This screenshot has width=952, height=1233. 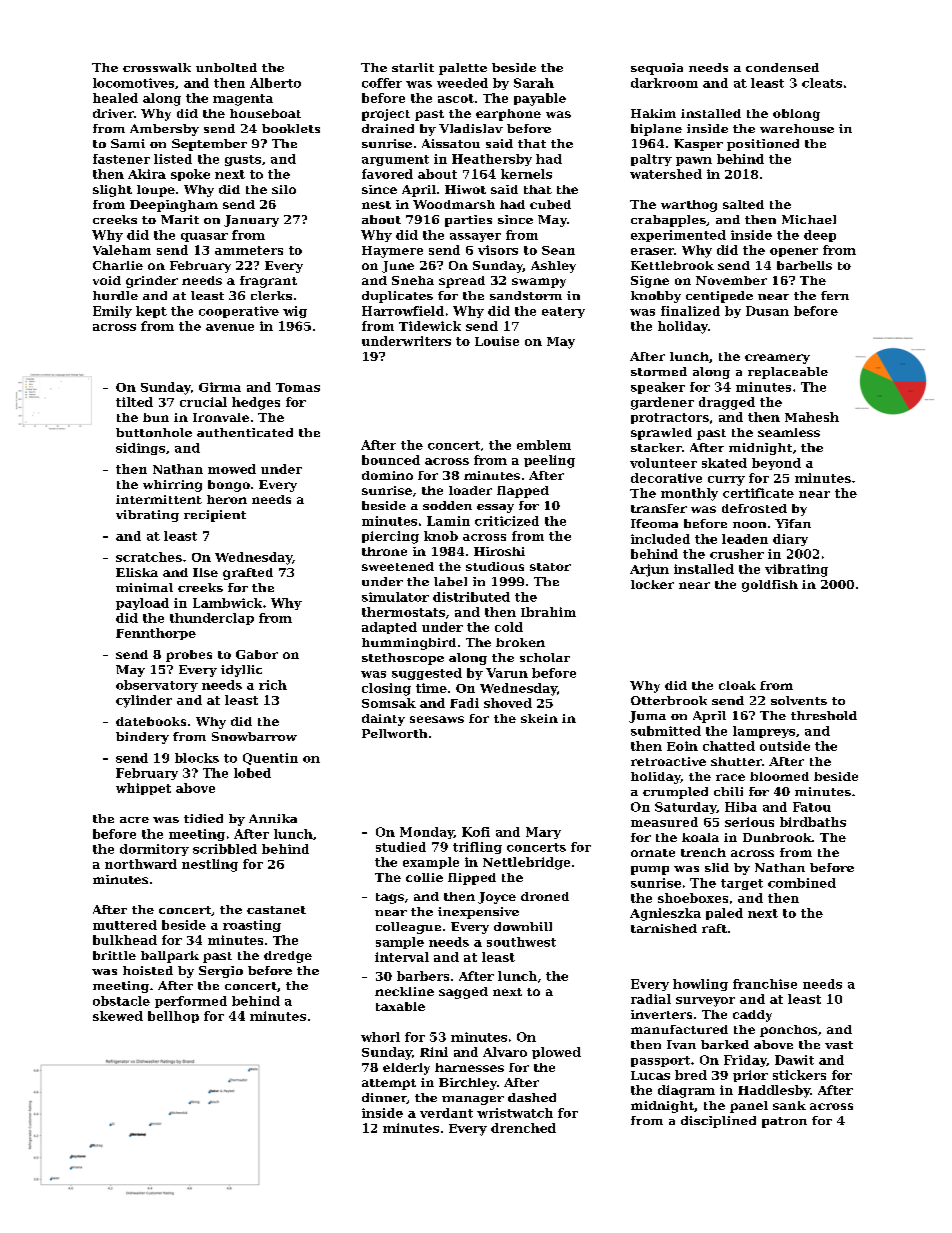 What do you see at coordinates (401, 847) in the screenshot?
I see `studied` at bounding box center [401, 847].
